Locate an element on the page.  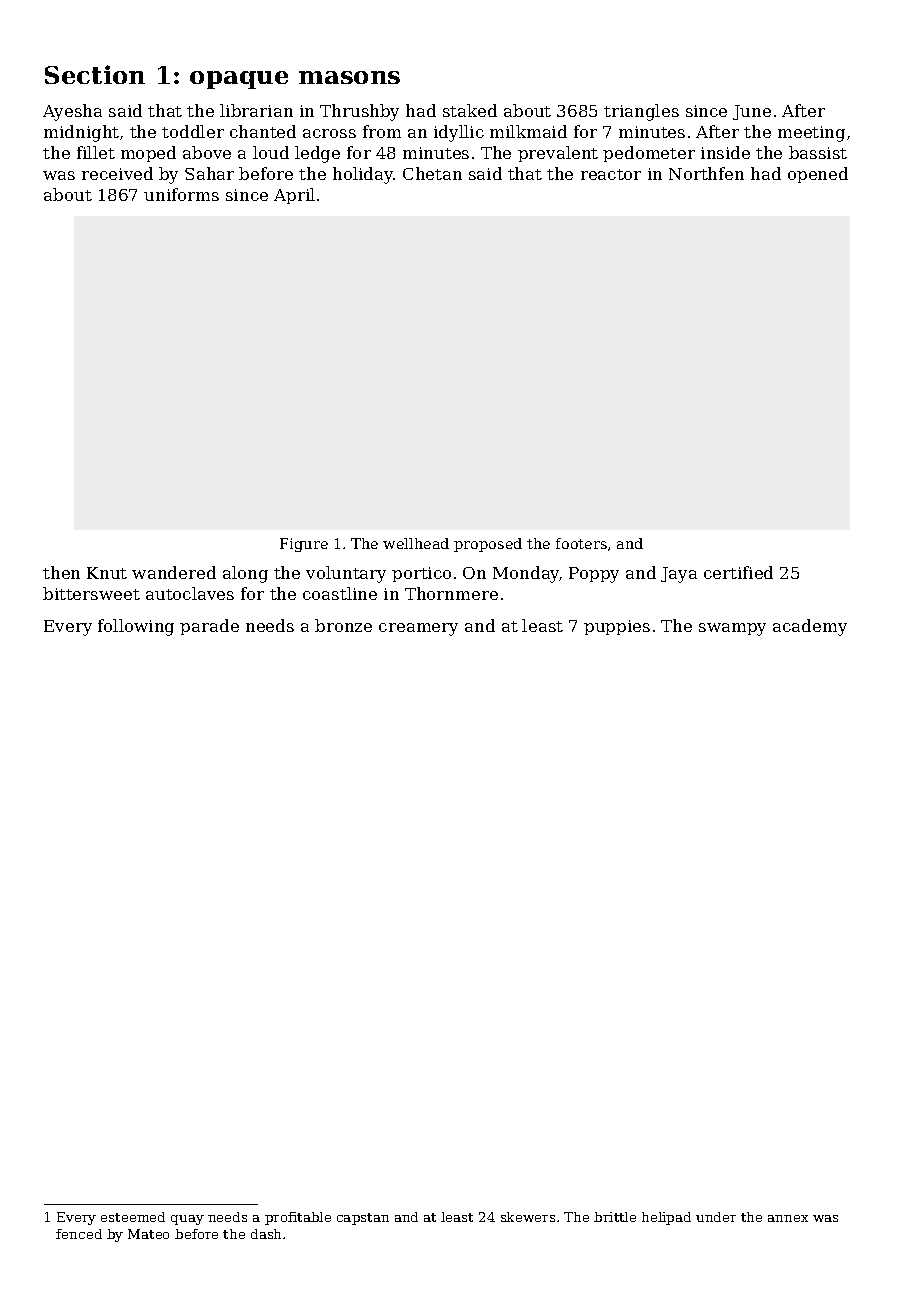
puppies is located at coordinates (617, 627).
